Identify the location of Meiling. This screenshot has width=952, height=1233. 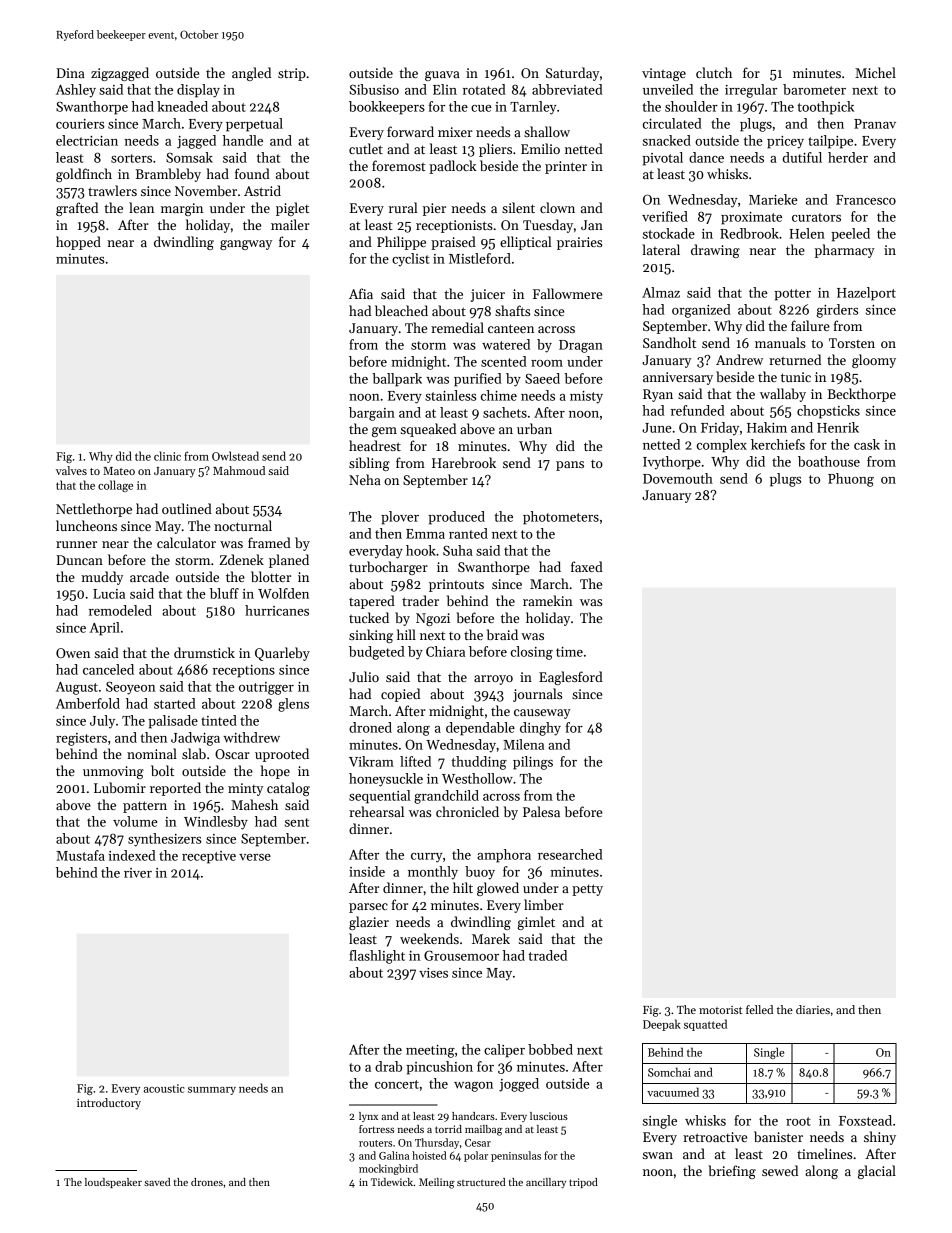
(437, 1183).
